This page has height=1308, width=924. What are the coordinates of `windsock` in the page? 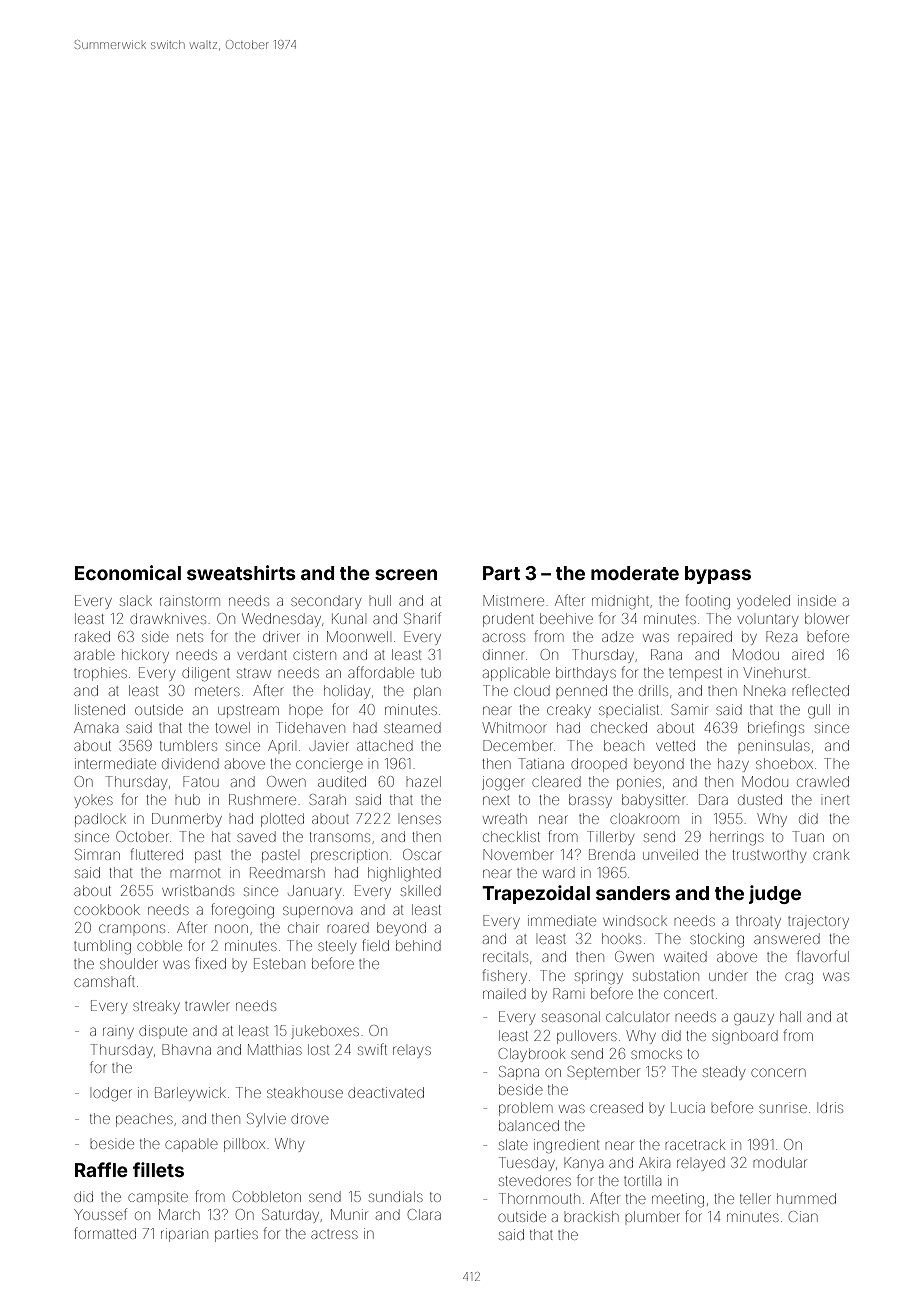 It's located at (635, 920).
